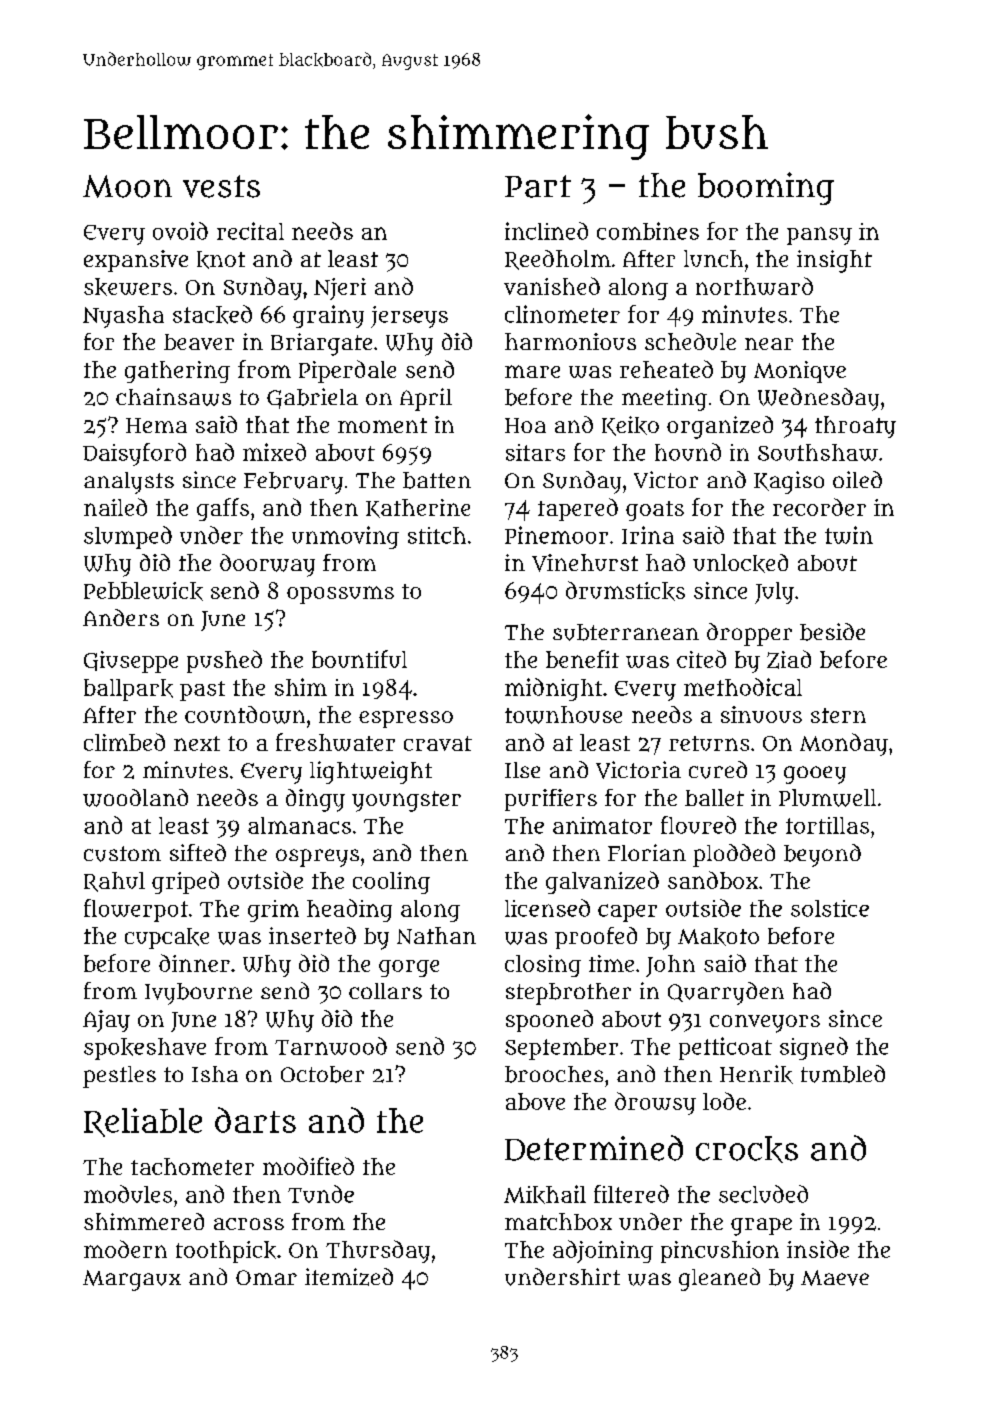 The width and height of the screenshot is (981, 1421). What do you see at coordinates (245, 715) in the screenshot?
I see `countdown` at bounding box center [245, 715].
